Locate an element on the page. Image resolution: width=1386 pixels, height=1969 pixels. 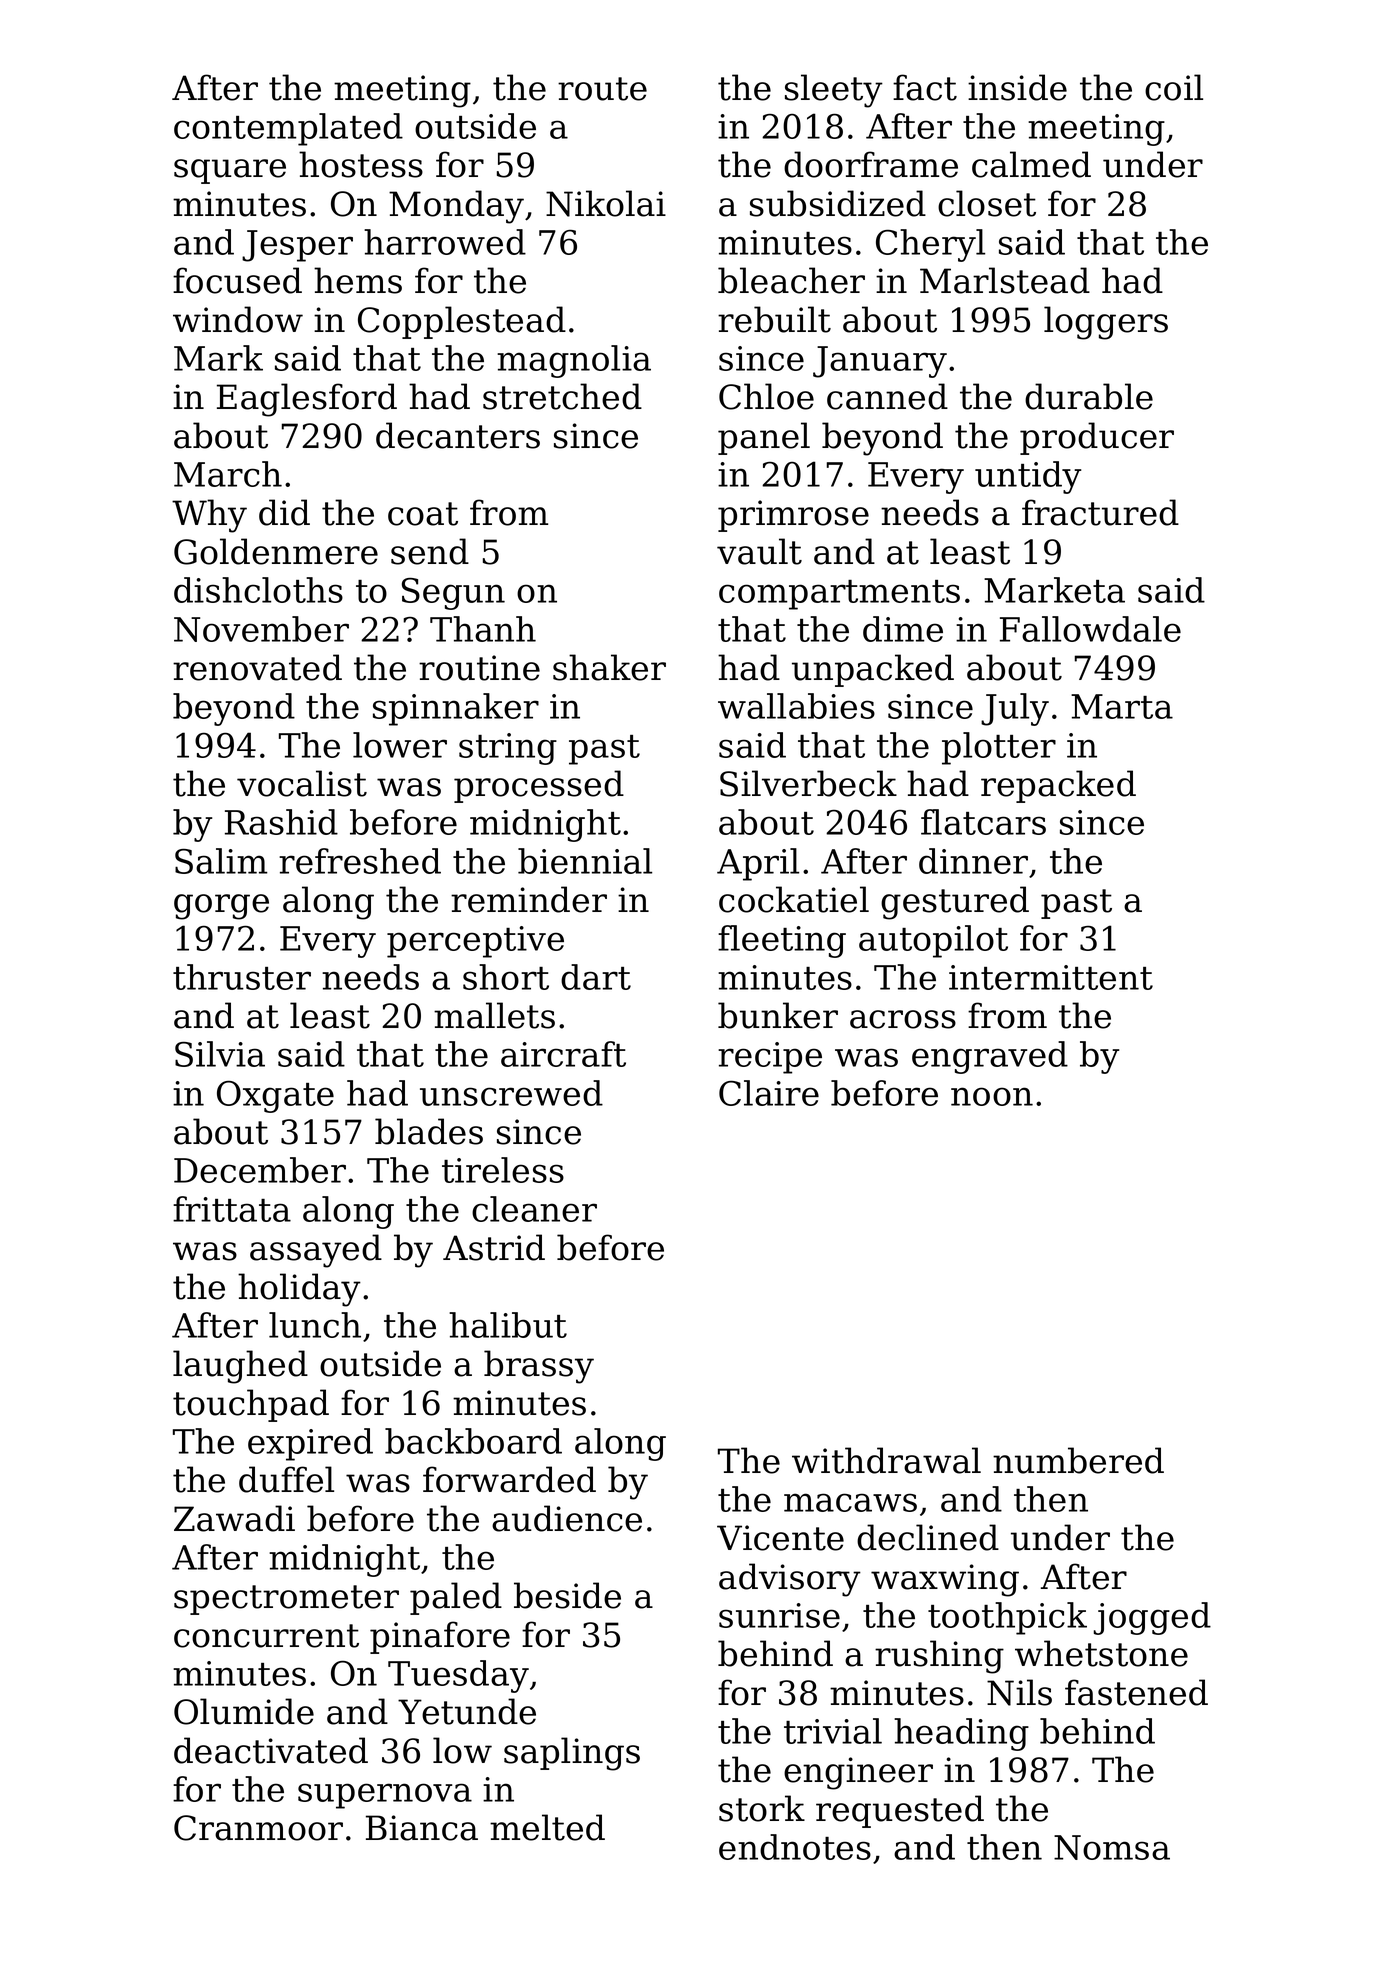
Eaglesford is located at coordinates (307, 400).
